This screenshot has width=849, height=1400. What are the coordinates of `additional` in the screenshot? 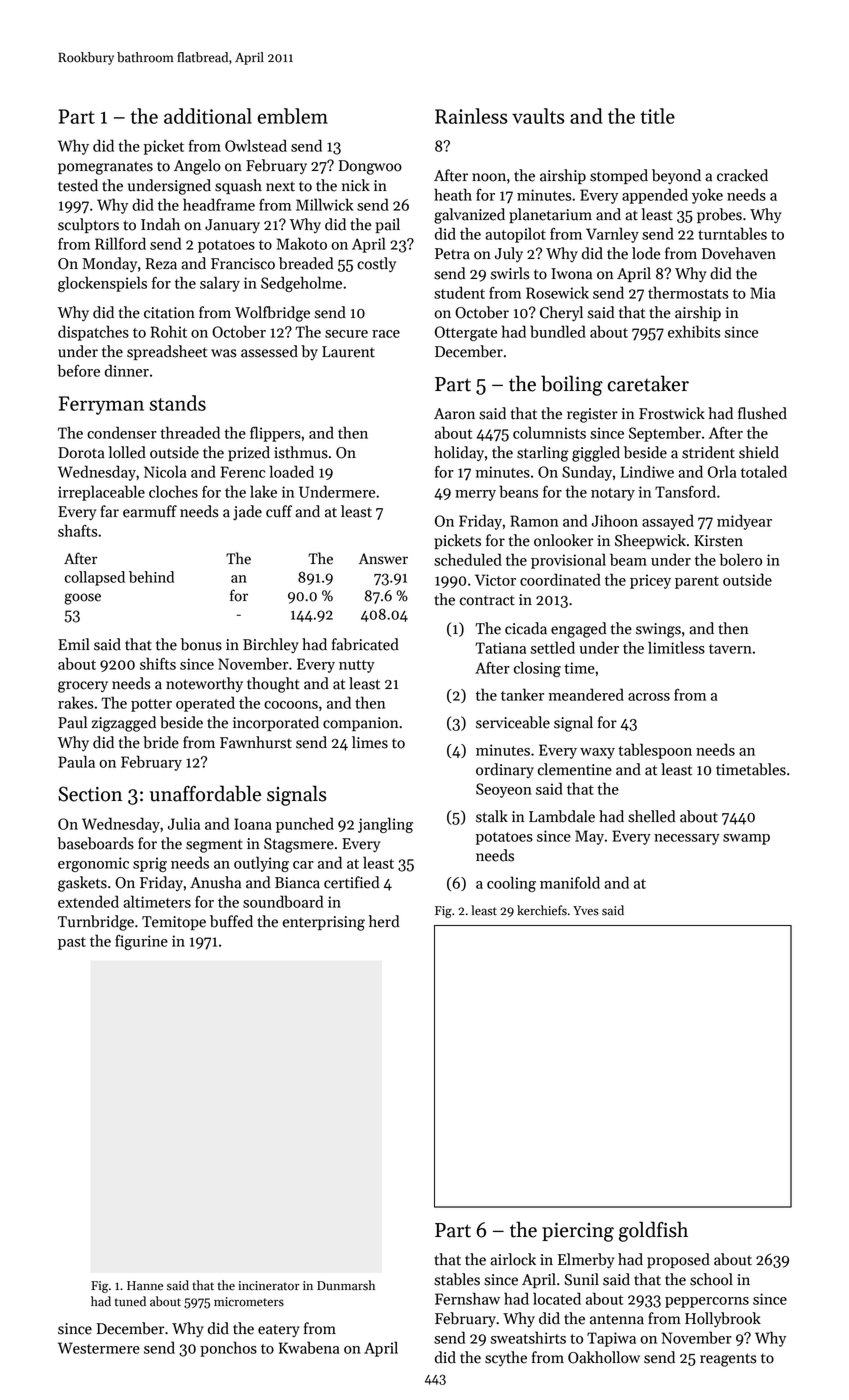 It's located at (208, 116).
